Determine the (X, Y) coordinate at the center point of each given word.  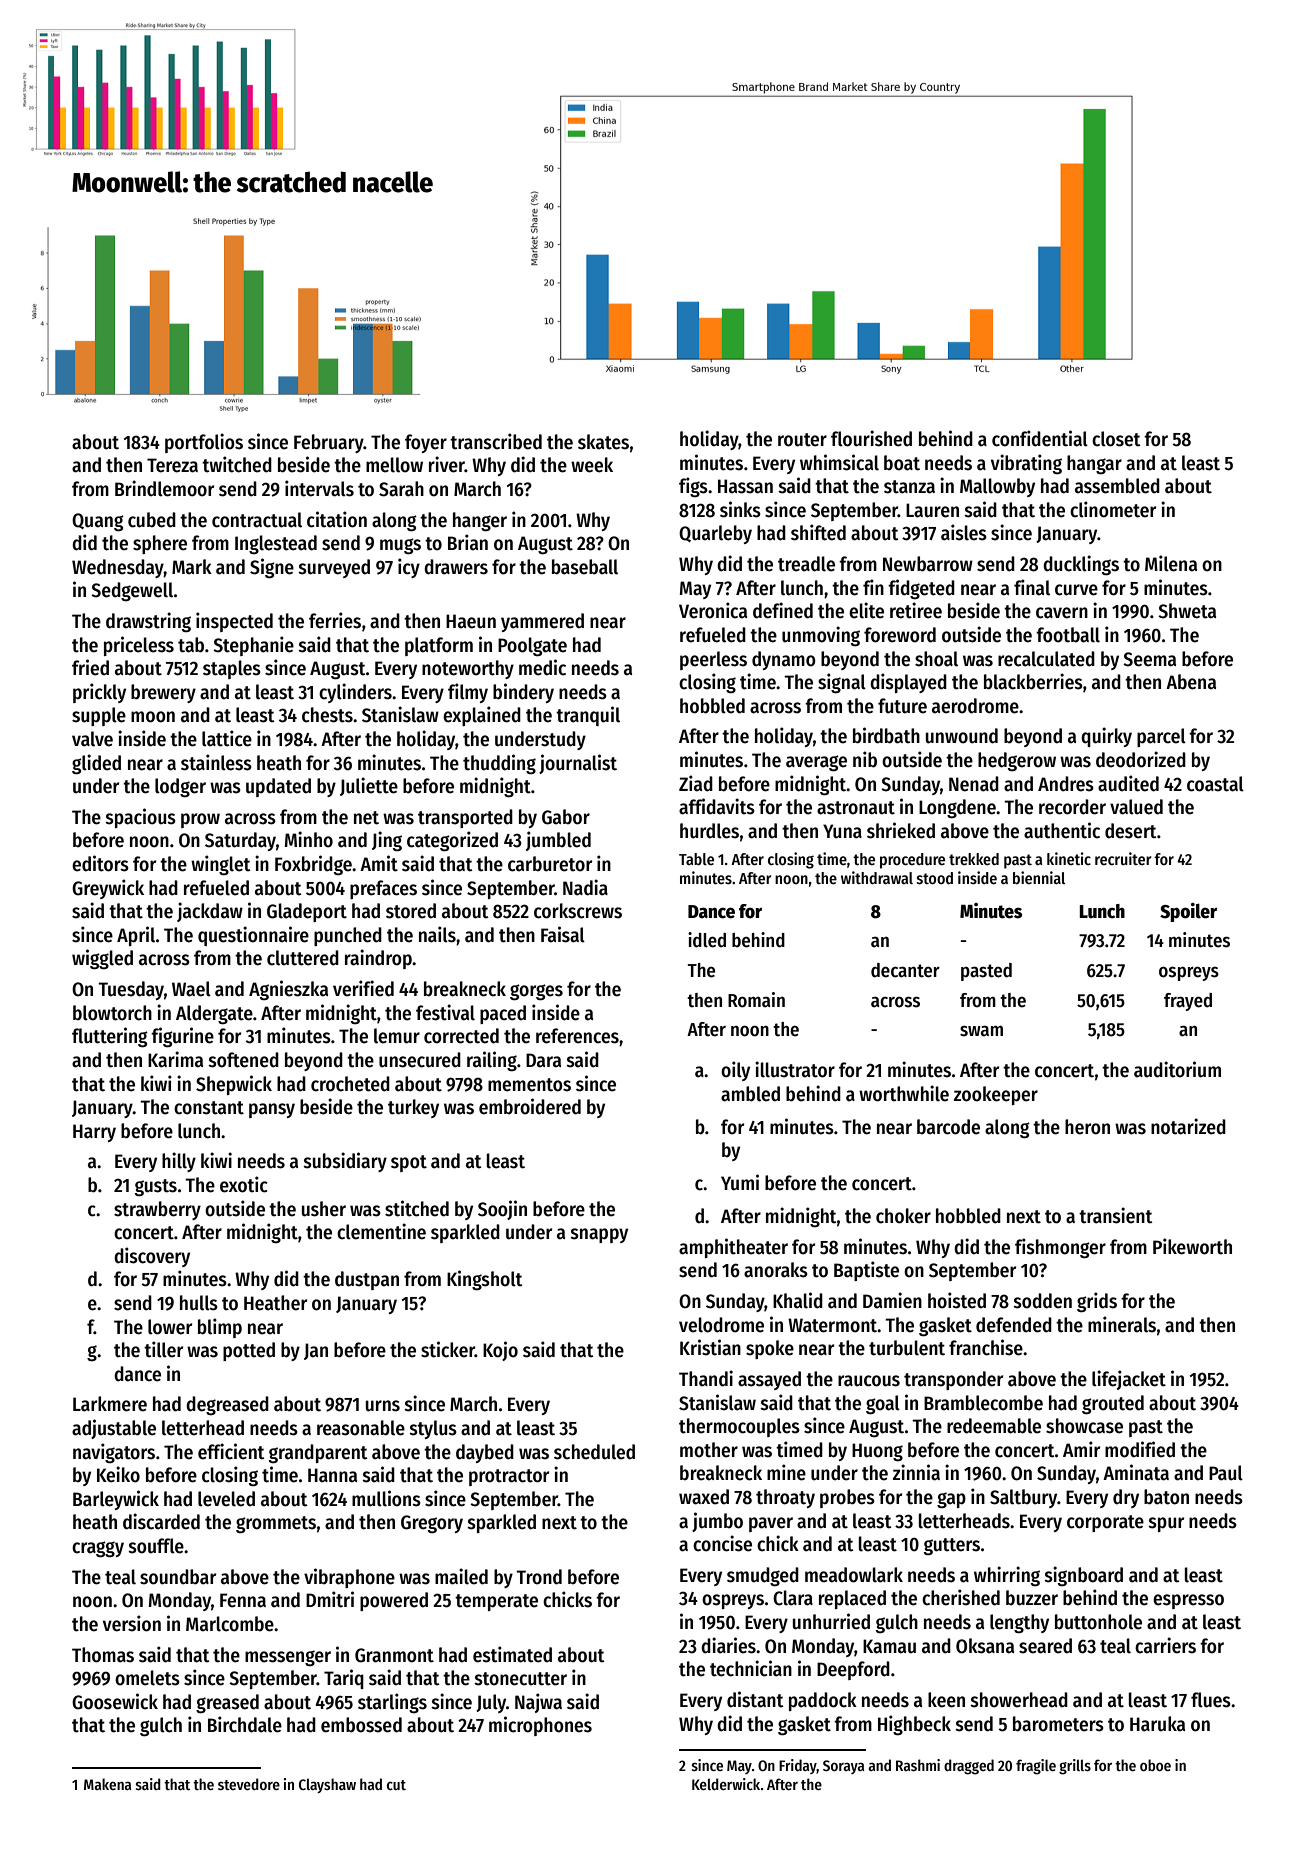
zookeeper (996, 1095)
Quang (98, 522)
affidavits (717, 806)
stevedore (249, 1784)
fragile (1036, 1767)
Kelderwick (726, 1784)
